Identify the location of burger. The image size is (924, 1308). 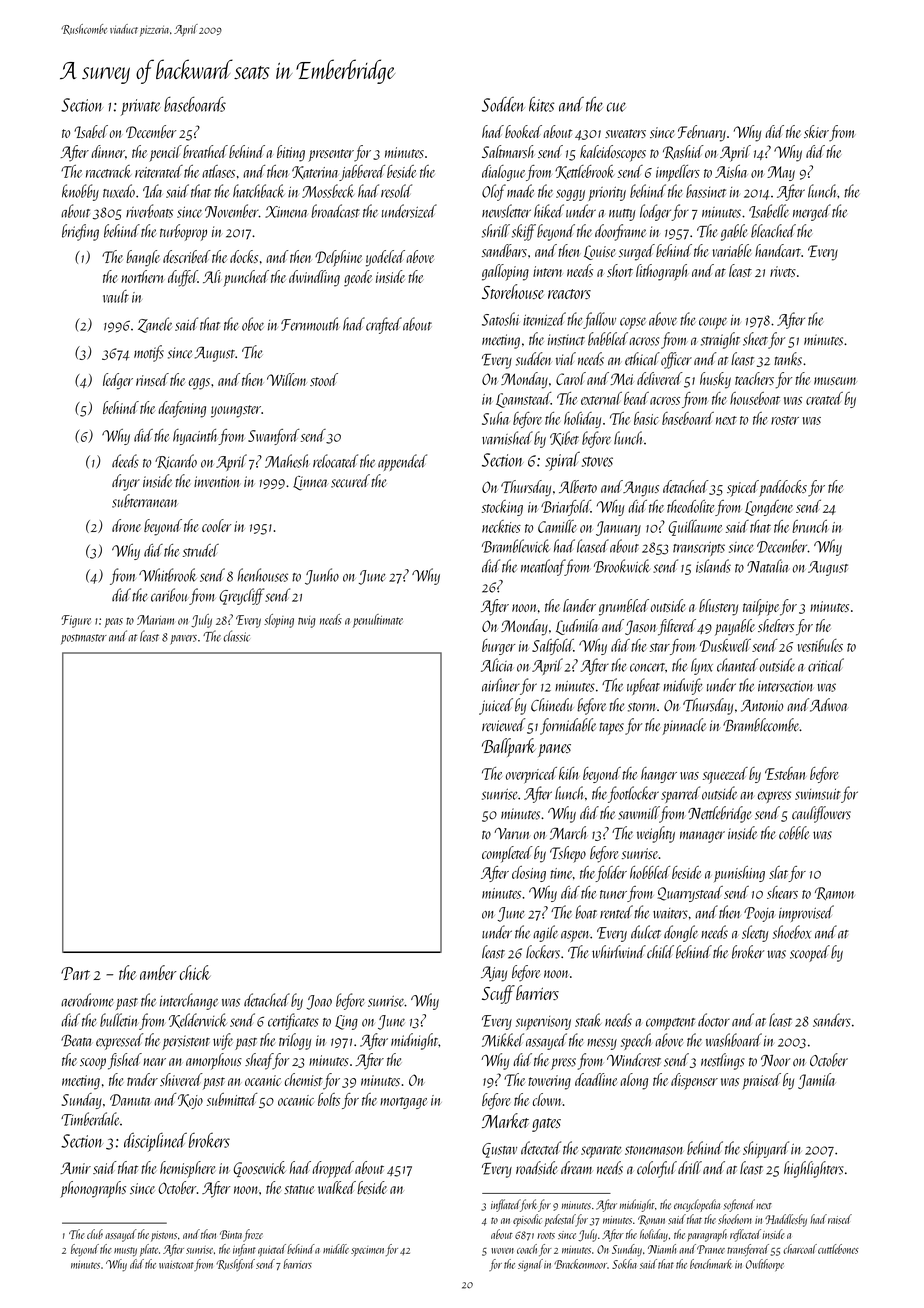
(498, 647).
